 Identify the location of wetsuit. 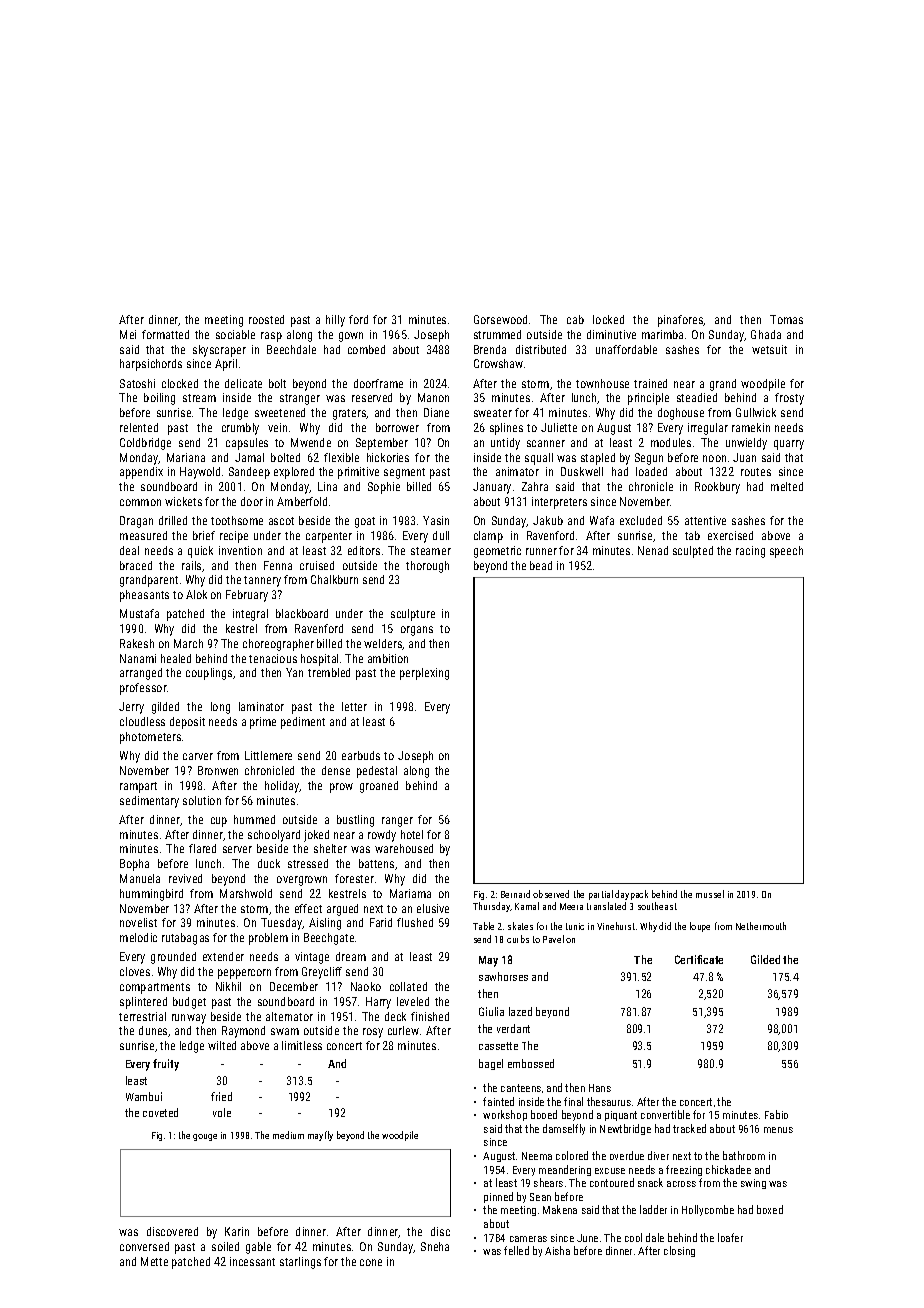
(769, 349).
